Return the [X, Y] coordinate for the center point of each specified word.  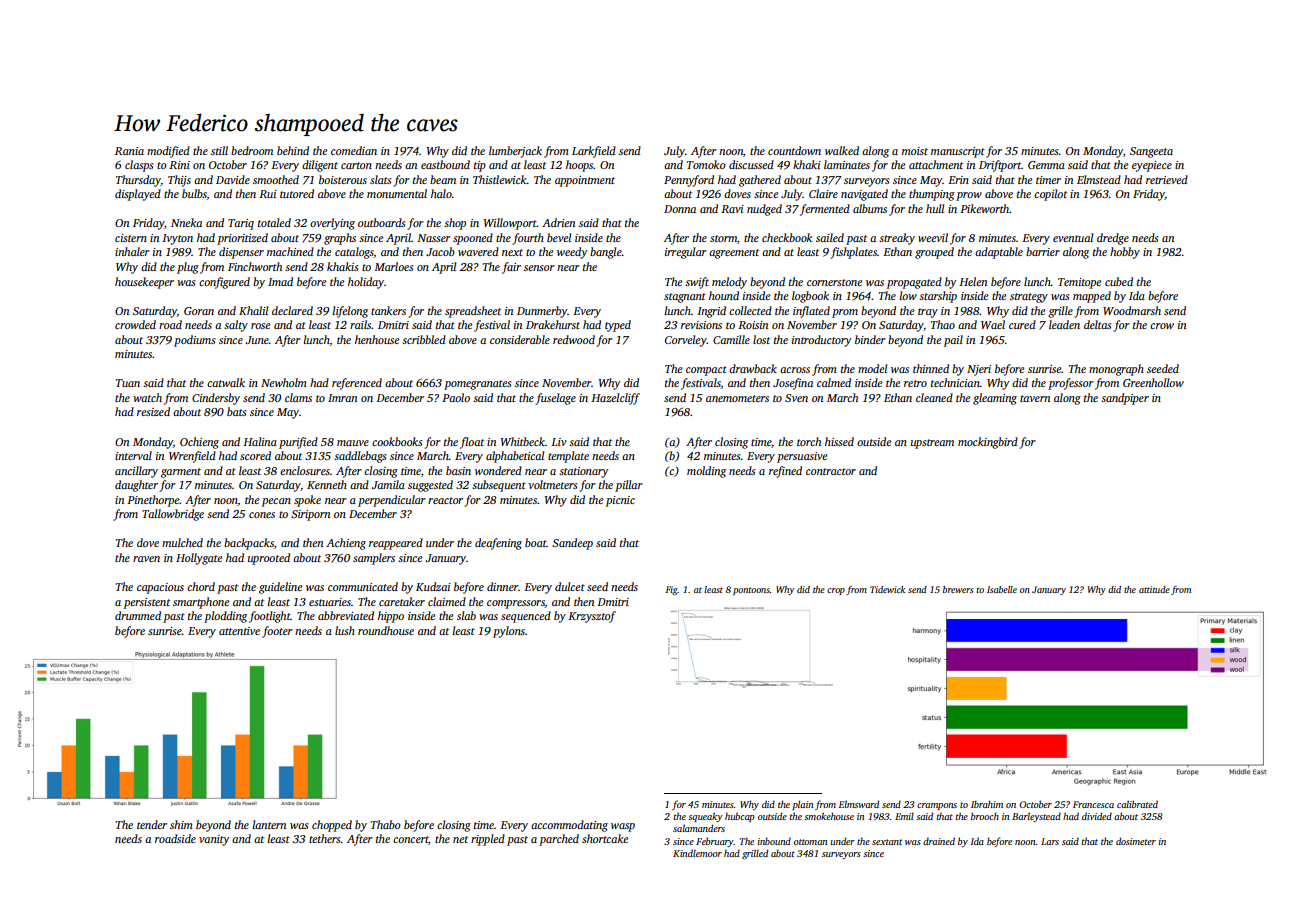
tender [152, 824]
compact [706, 371]
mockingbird [988, 443]
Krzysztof [592, 617]
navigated [864, 195]
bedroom [252, 150]
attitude [1154, 589]
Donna [680, 209]
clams [298, 397]
